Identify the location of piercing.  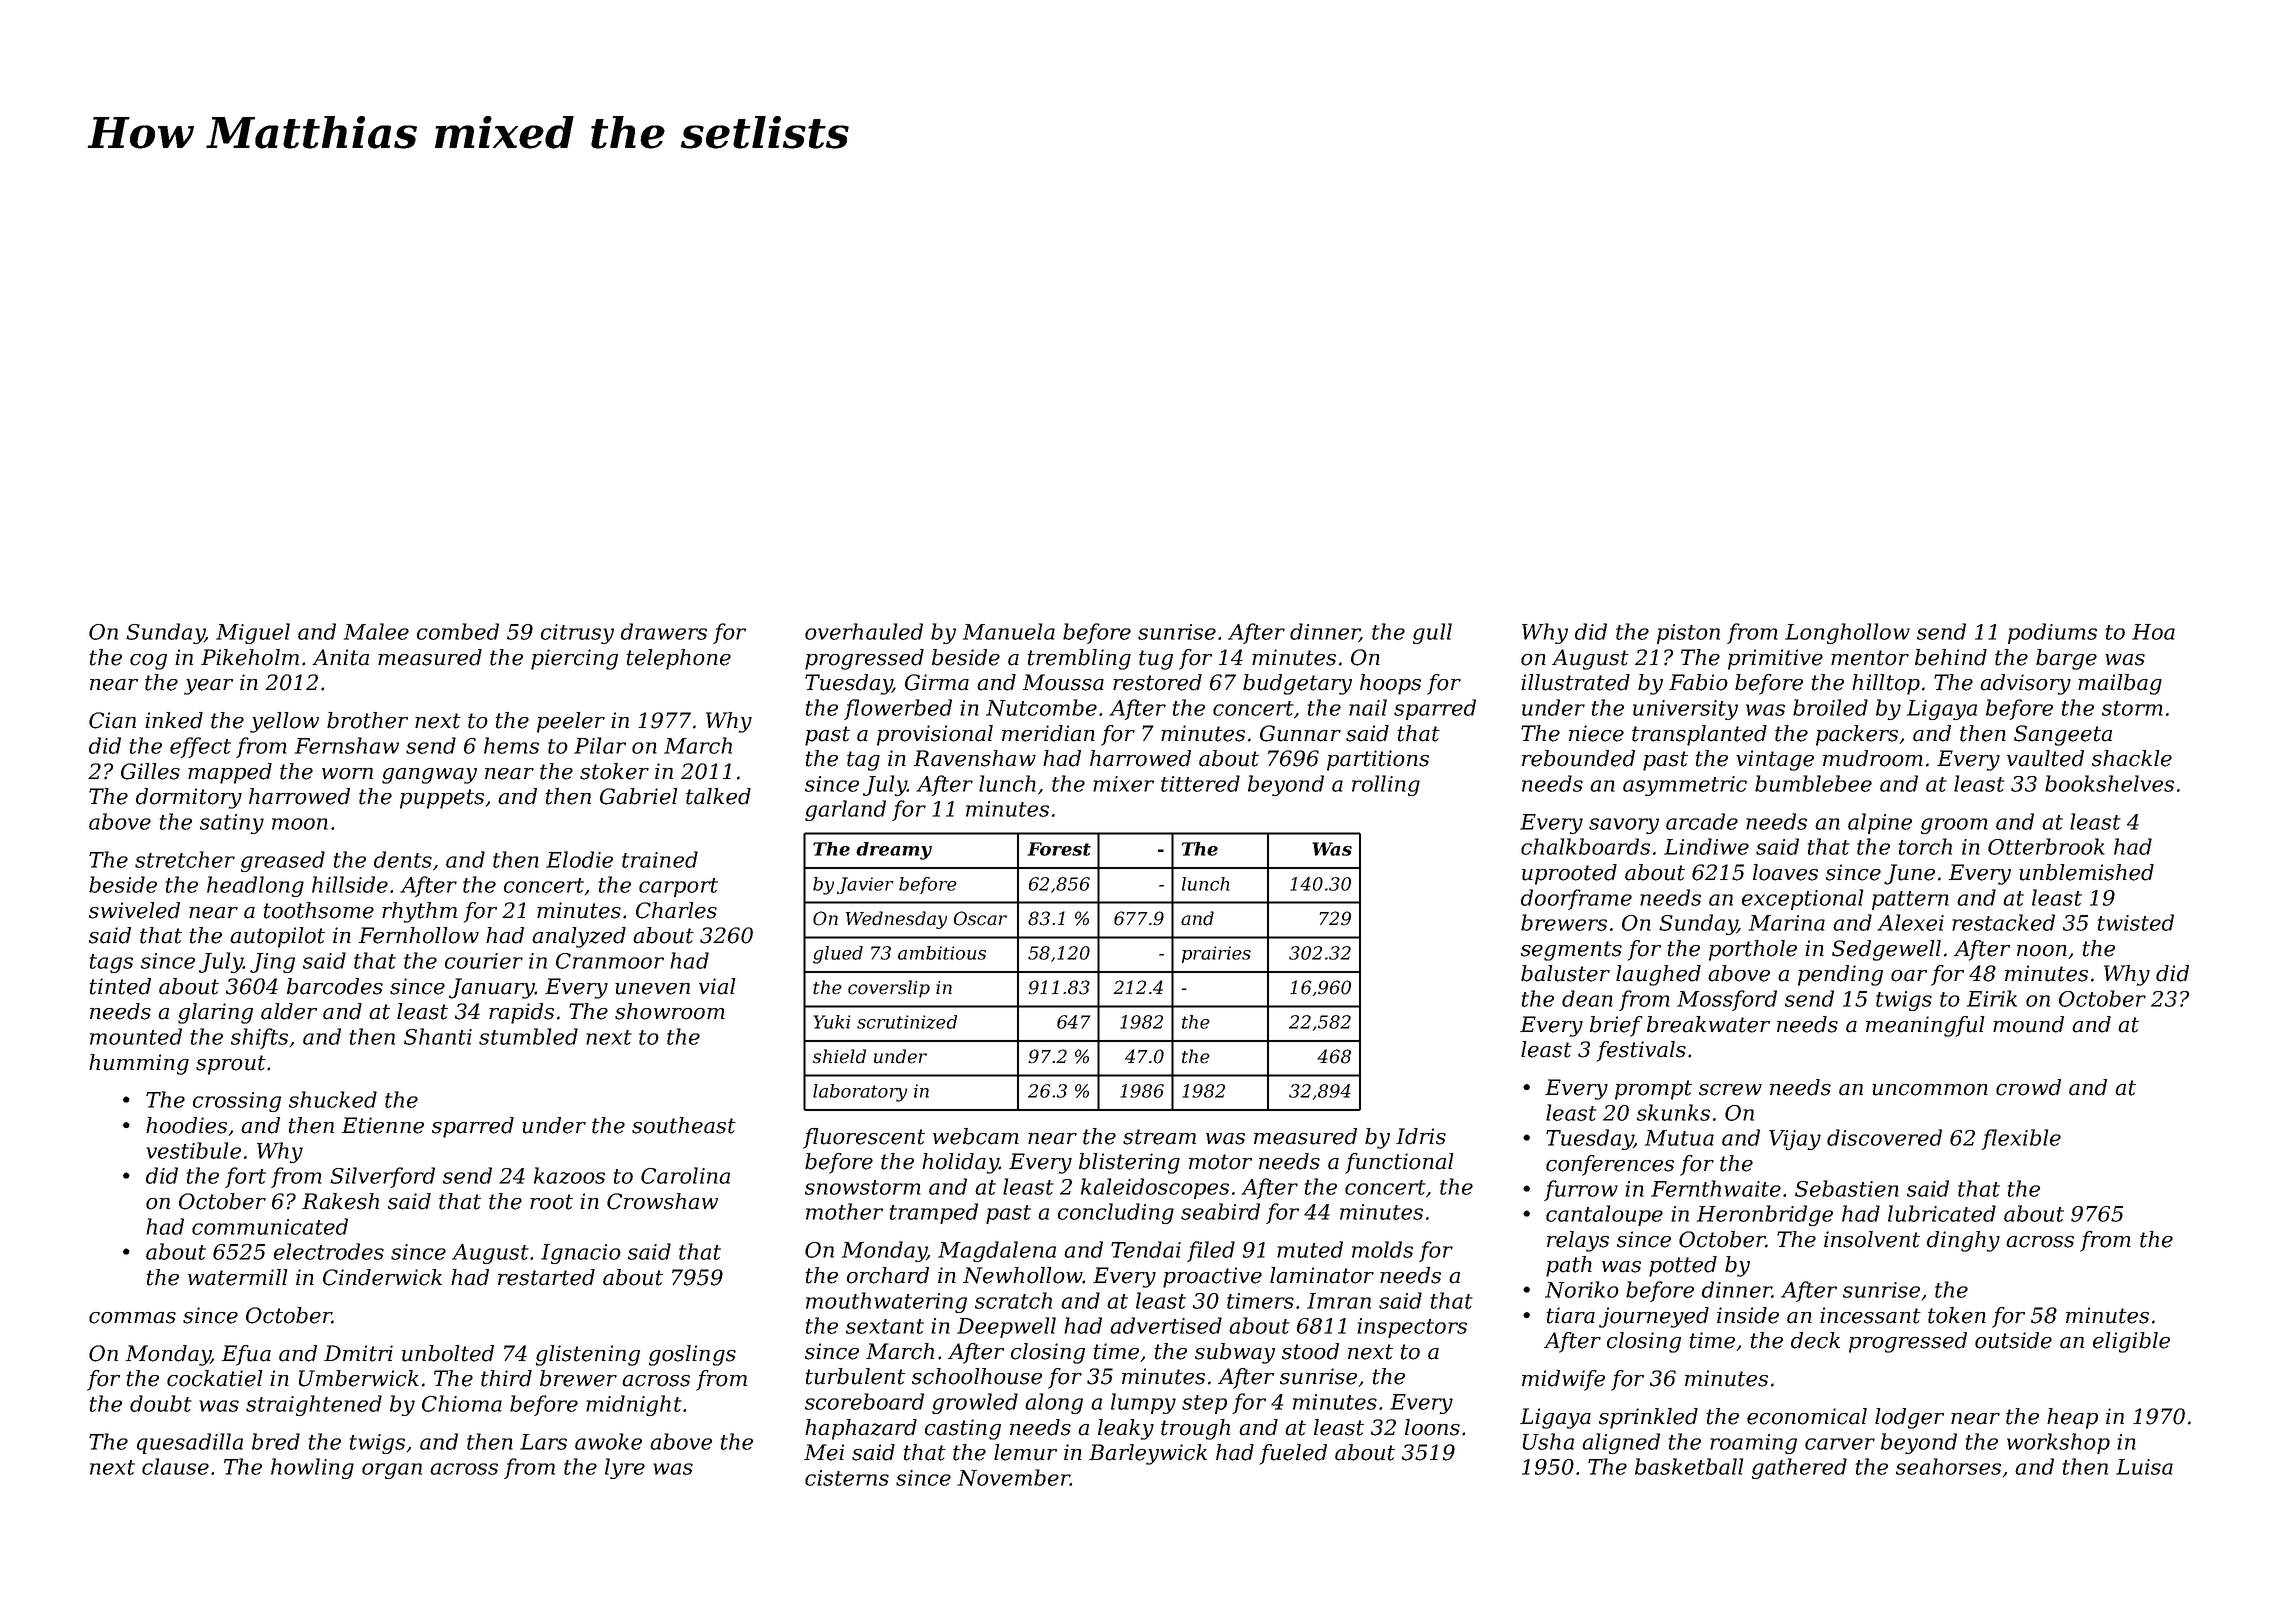
(574, 659).
